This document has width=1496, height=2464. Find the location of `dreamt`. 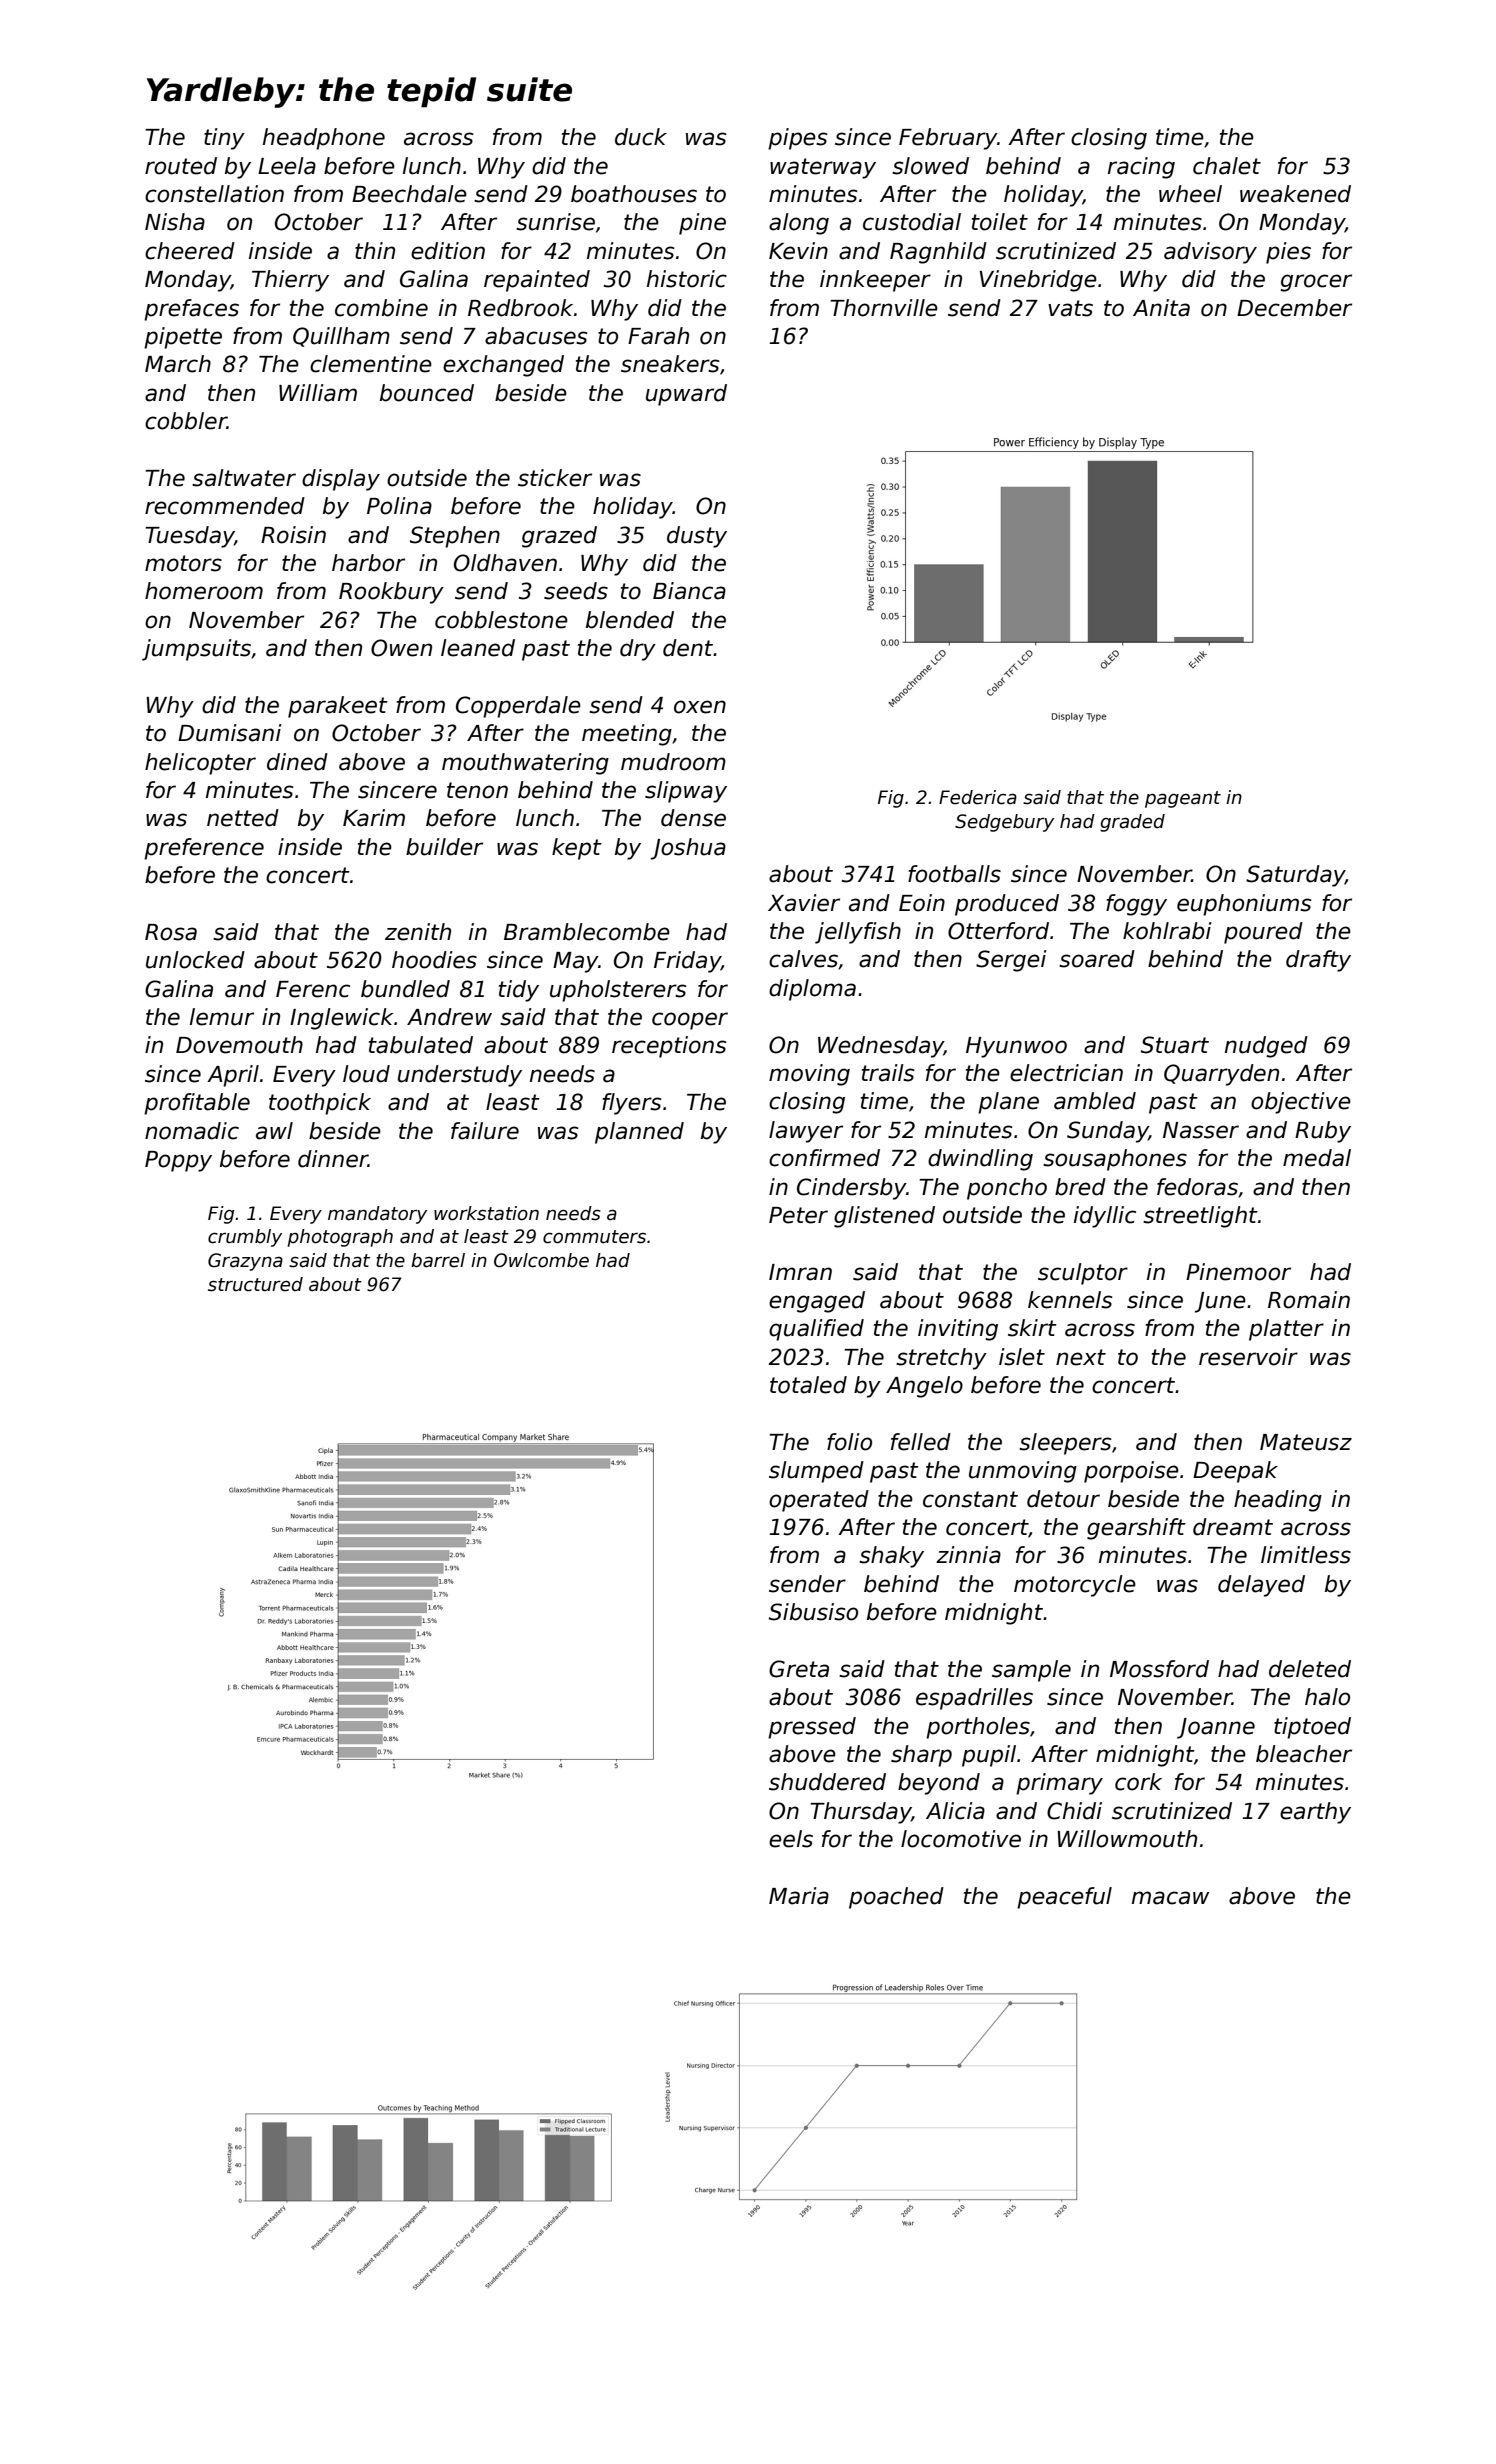

dreamt is located at coordinates (1233, 1527).
